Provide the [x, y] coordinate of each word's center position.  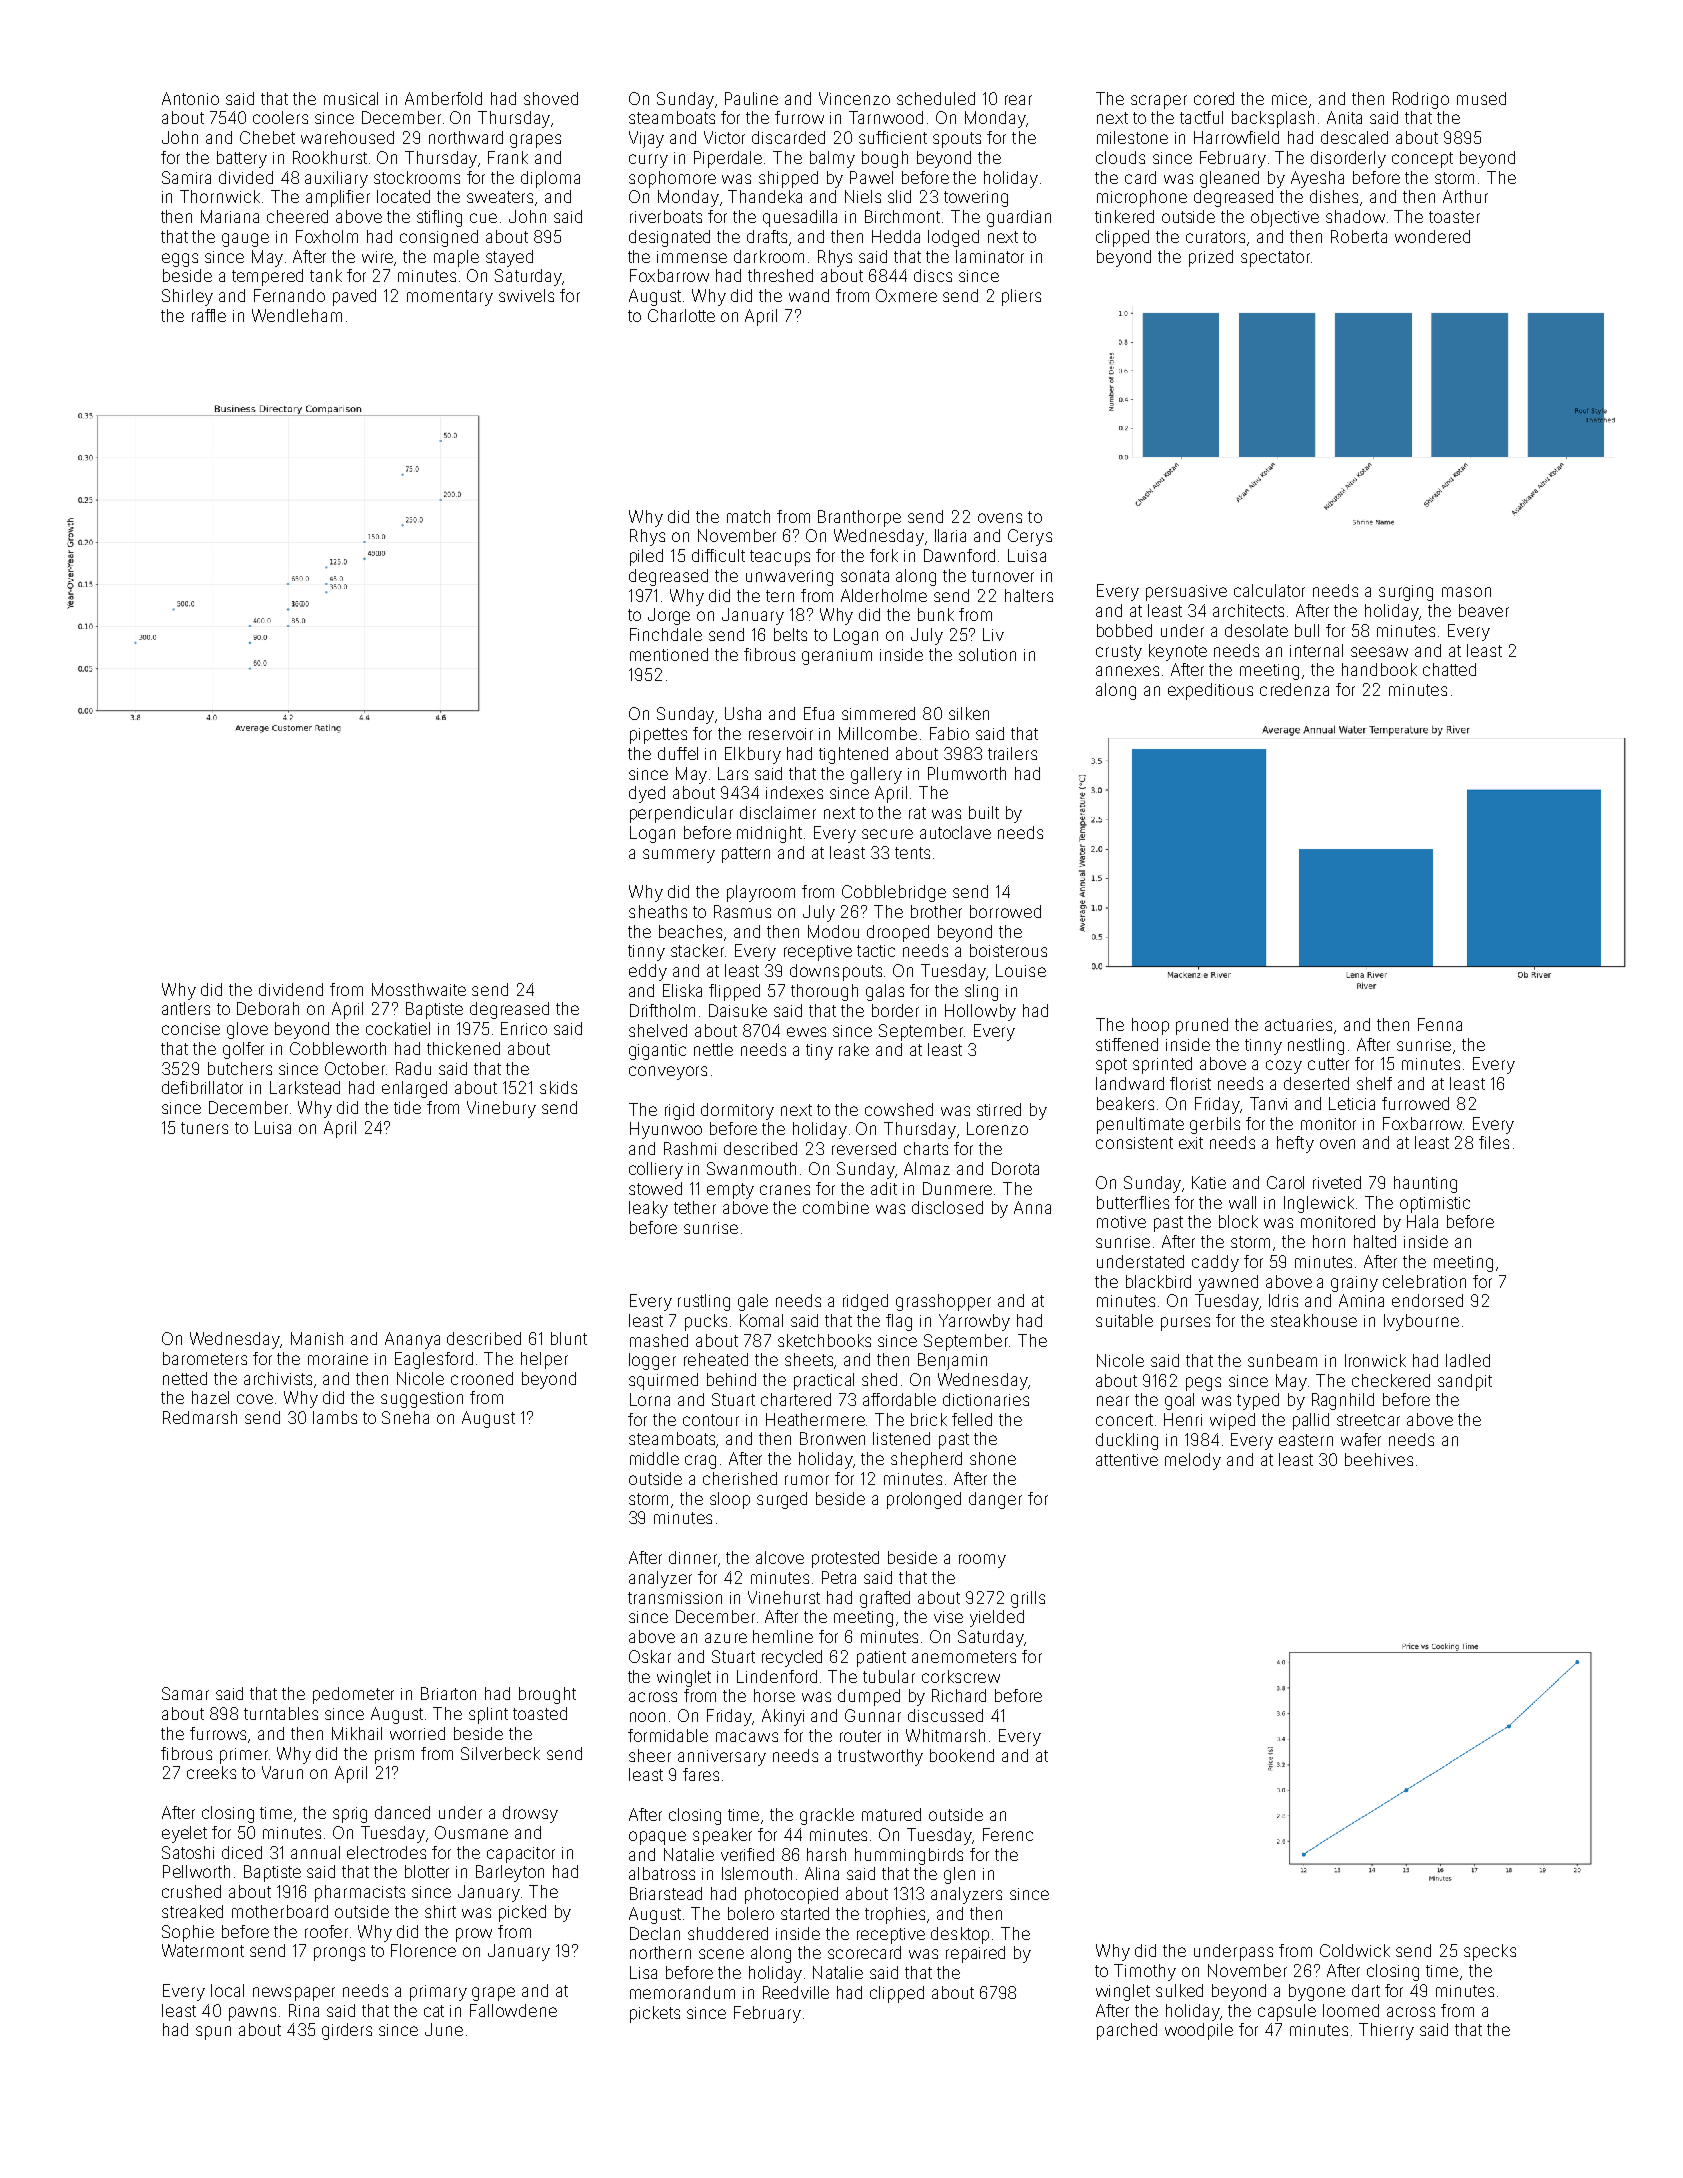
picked [522, 1913]
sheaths [658, 911]
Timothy [1145, 1972]
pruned [1202, 1026]
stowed [655, 1188]
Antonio [190, 98]
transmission [675, 1598]
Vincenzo [854, 98]
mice [1289, 99]
